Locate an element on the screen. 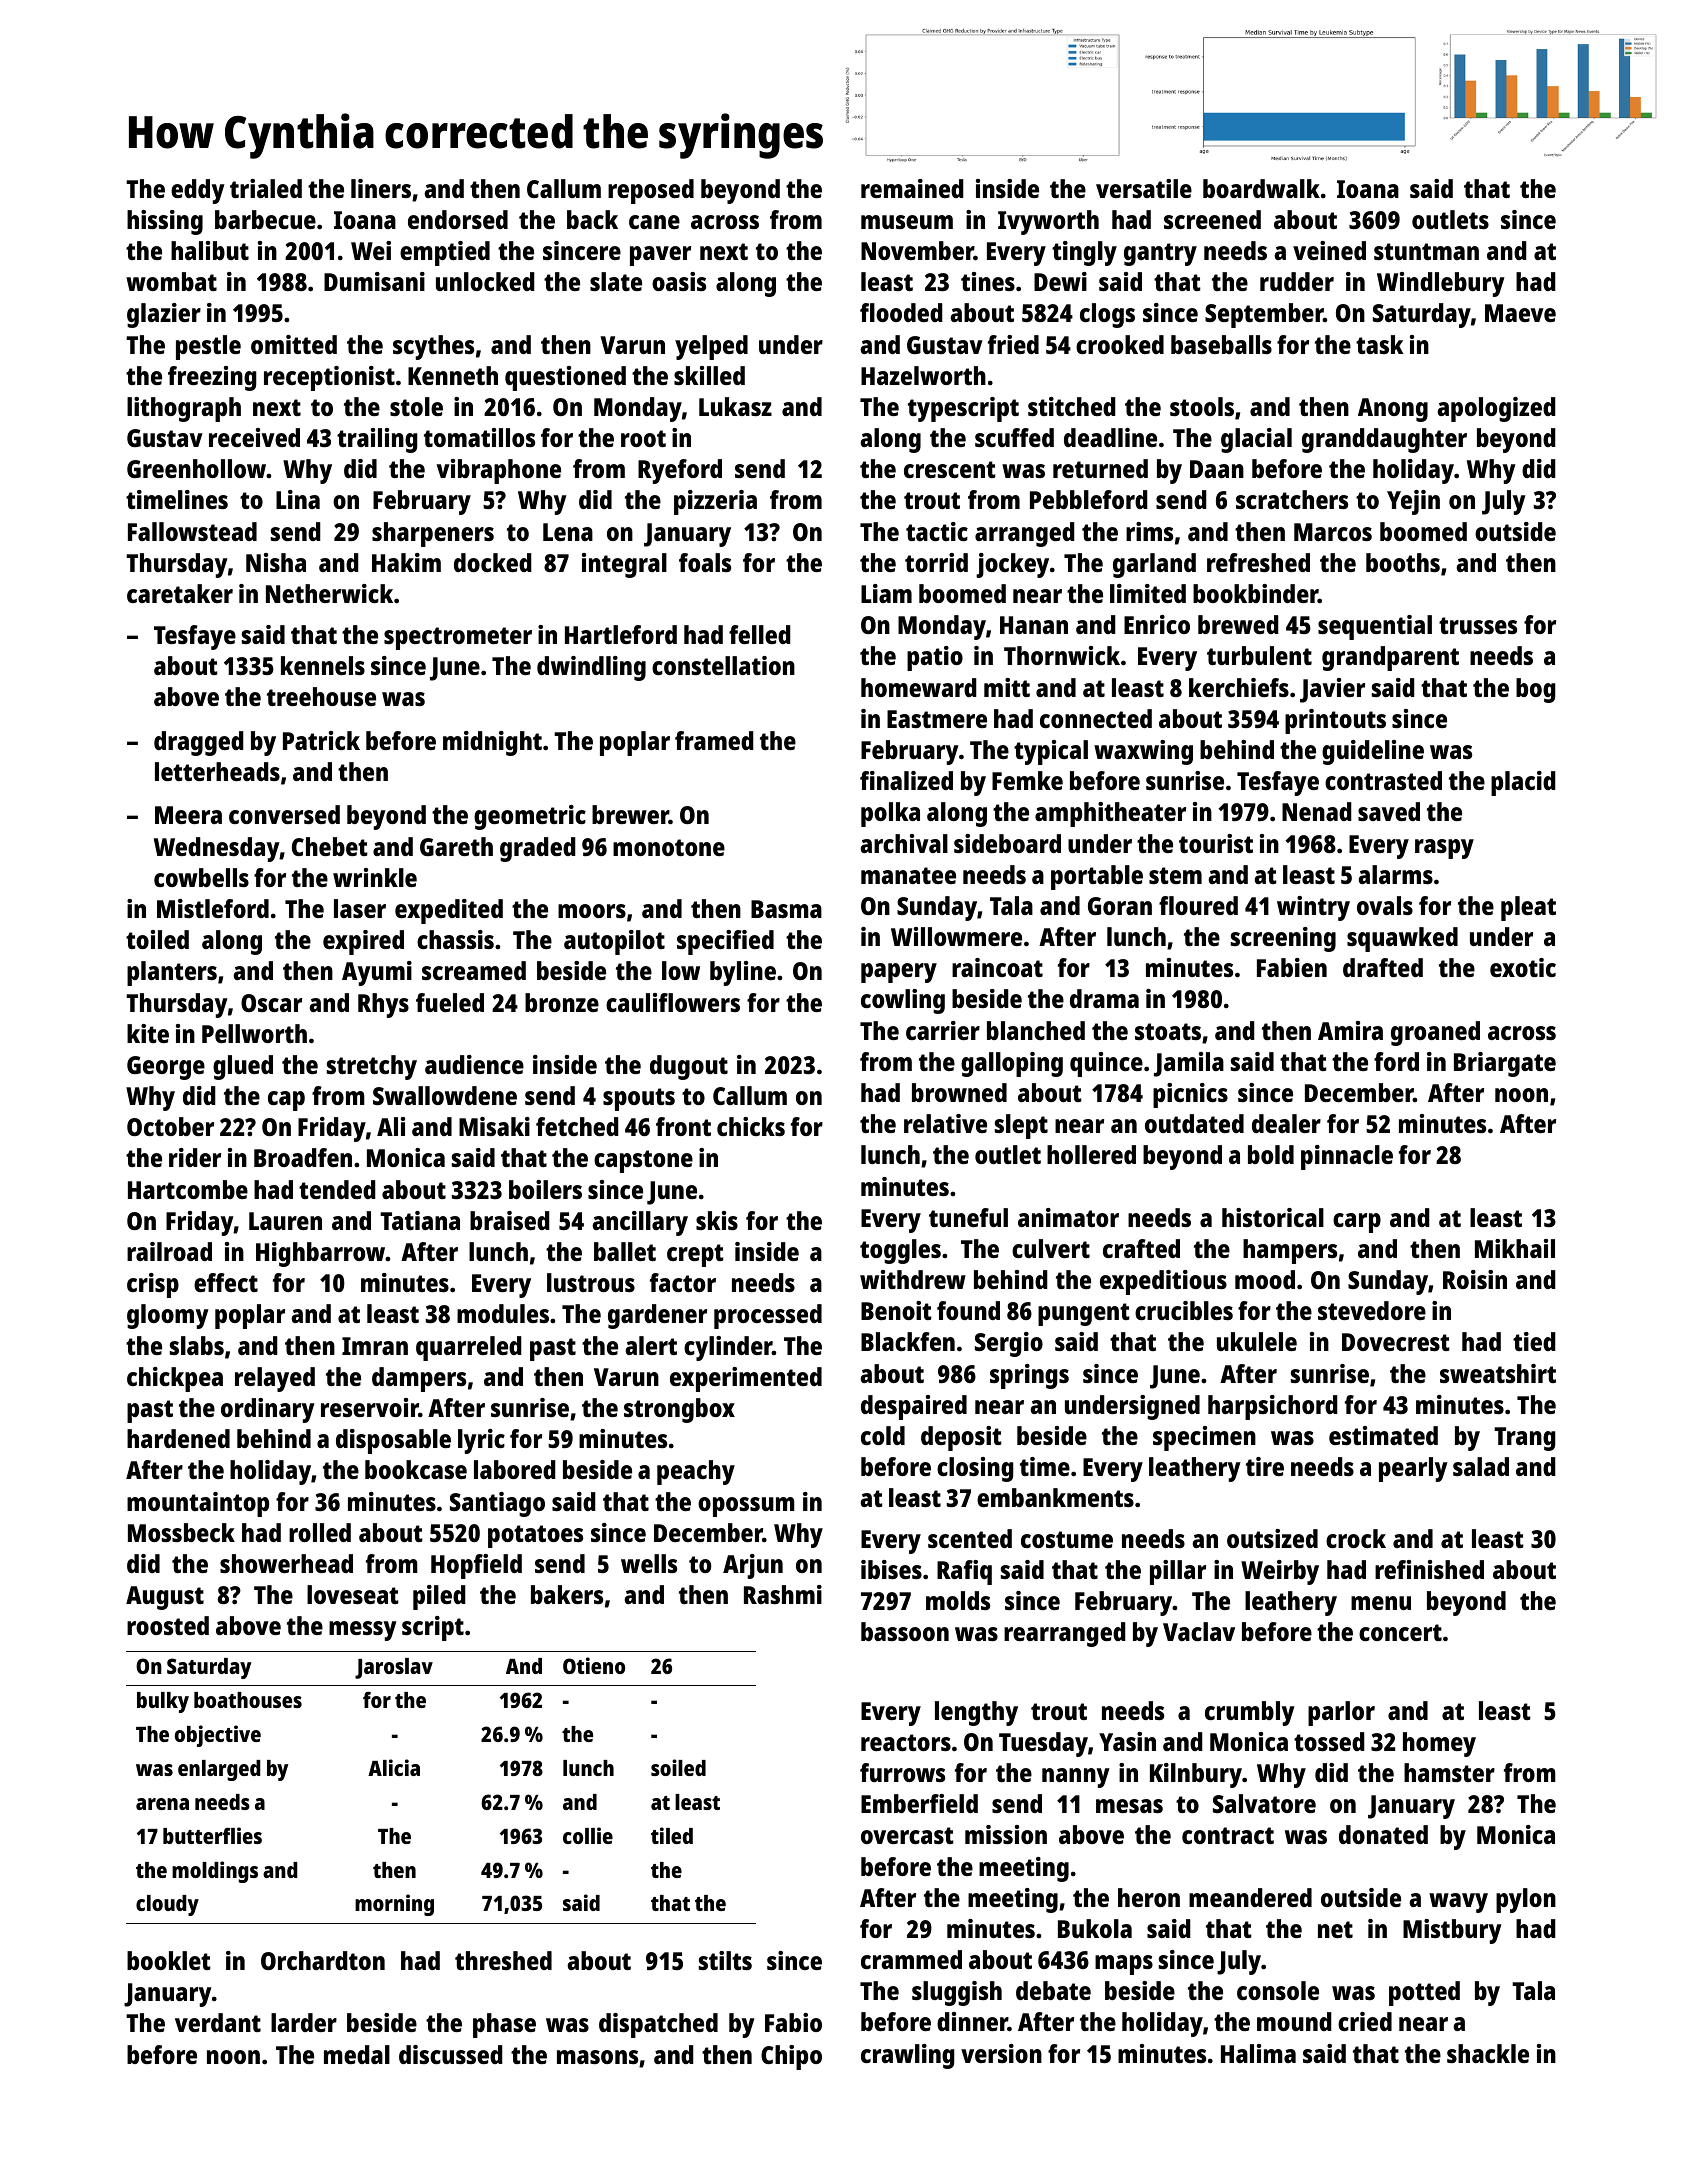  stilts is located at coordinates (725, 1960).
